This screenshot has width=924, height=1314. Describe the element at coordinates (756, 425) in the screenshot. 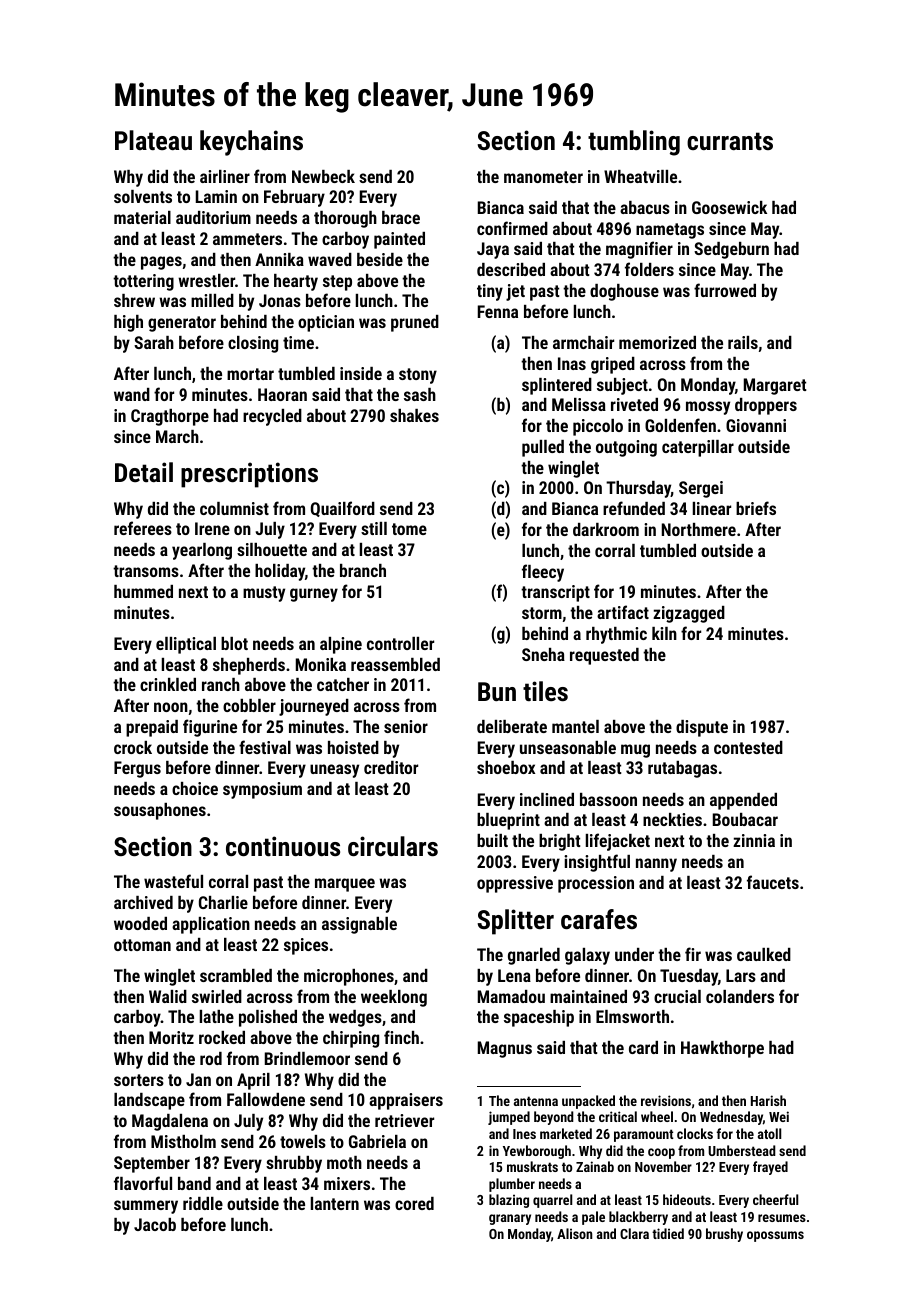

I see `Giovanni` at that location.
